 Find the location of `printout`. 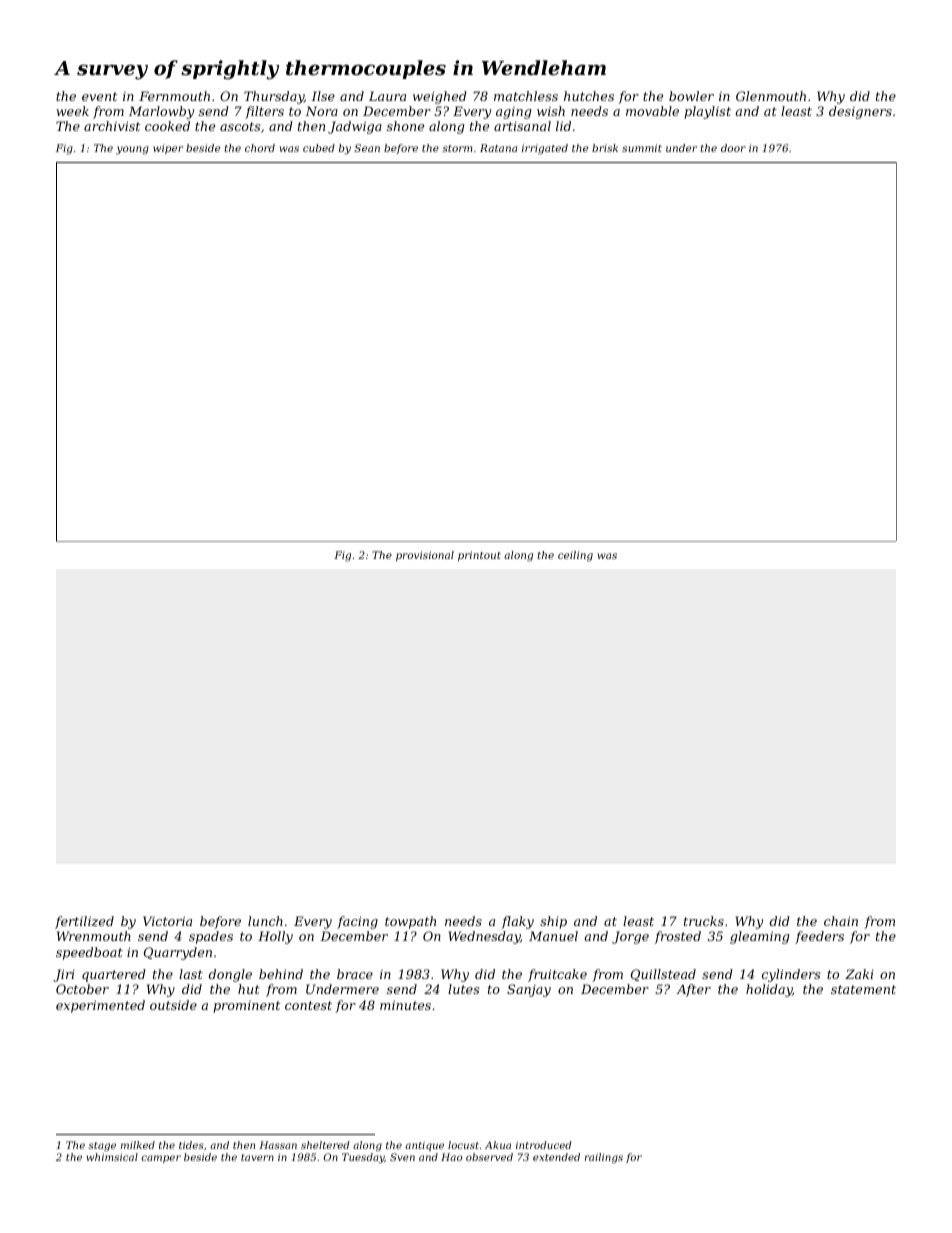

printout is located at coordinates (479, 556).
